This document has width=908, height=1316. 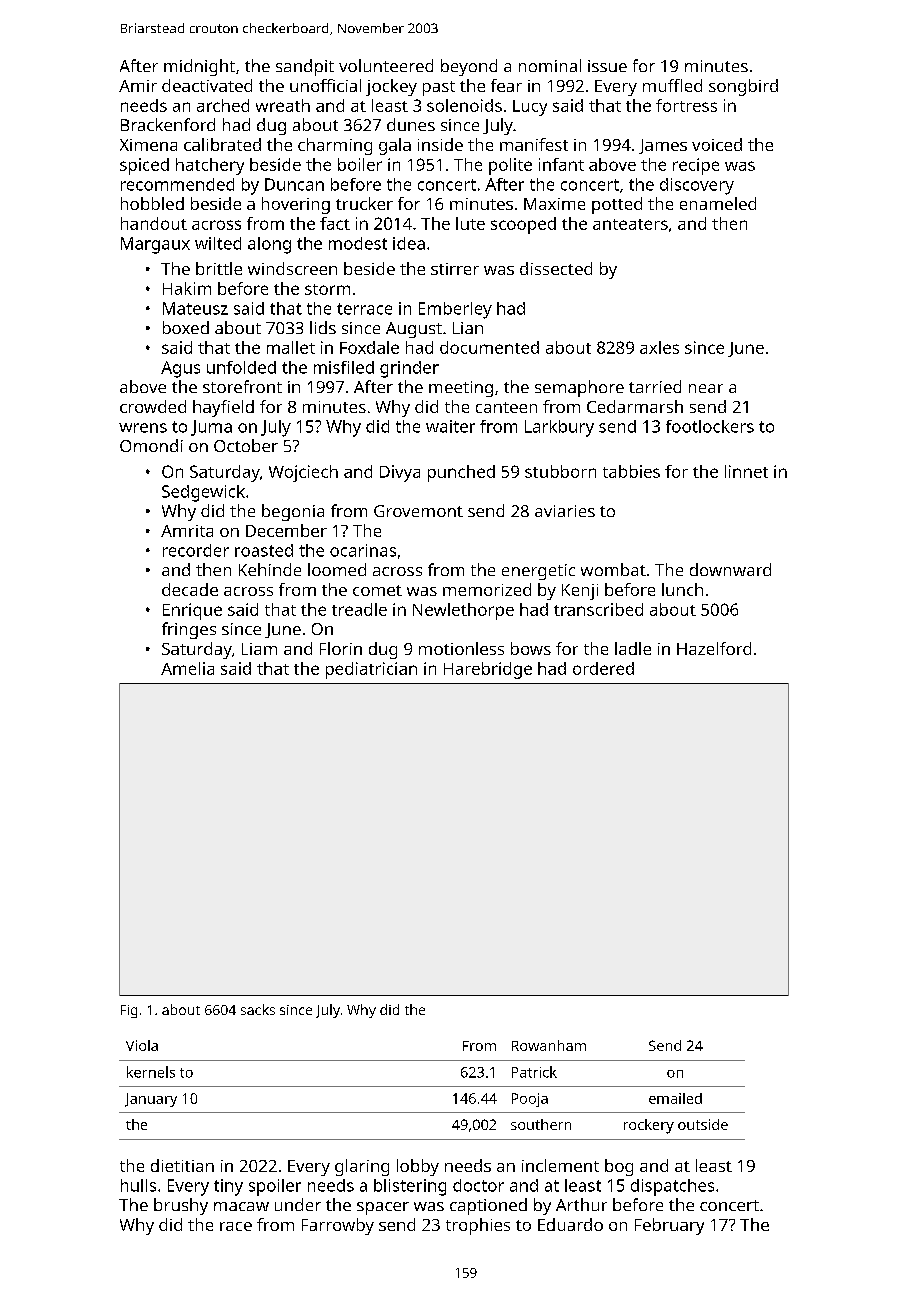 I want to click on crowded, so click(x=153, y=406).
